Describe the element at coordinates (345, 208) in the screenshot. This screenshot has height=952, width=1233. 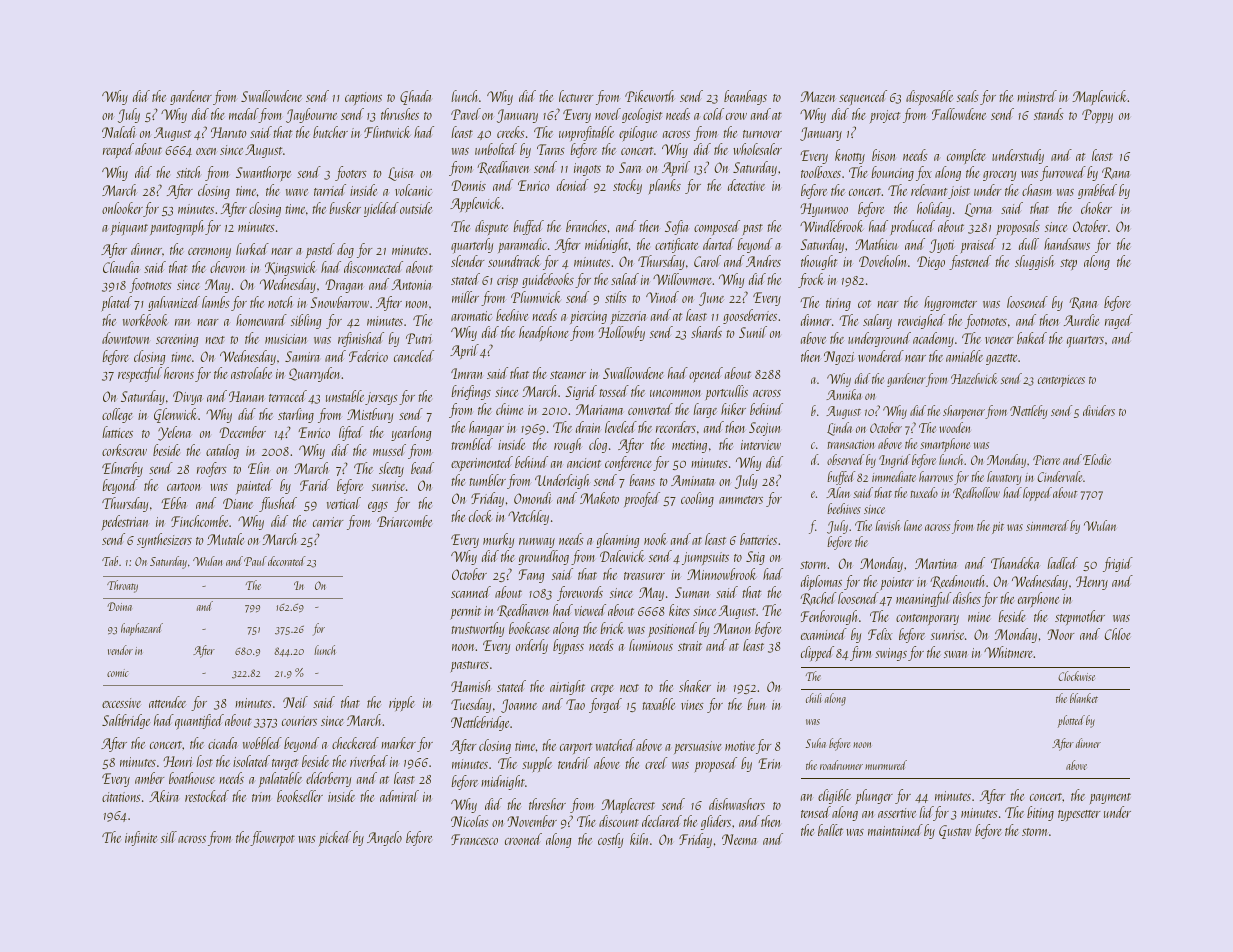
I see `busker` at that location.
